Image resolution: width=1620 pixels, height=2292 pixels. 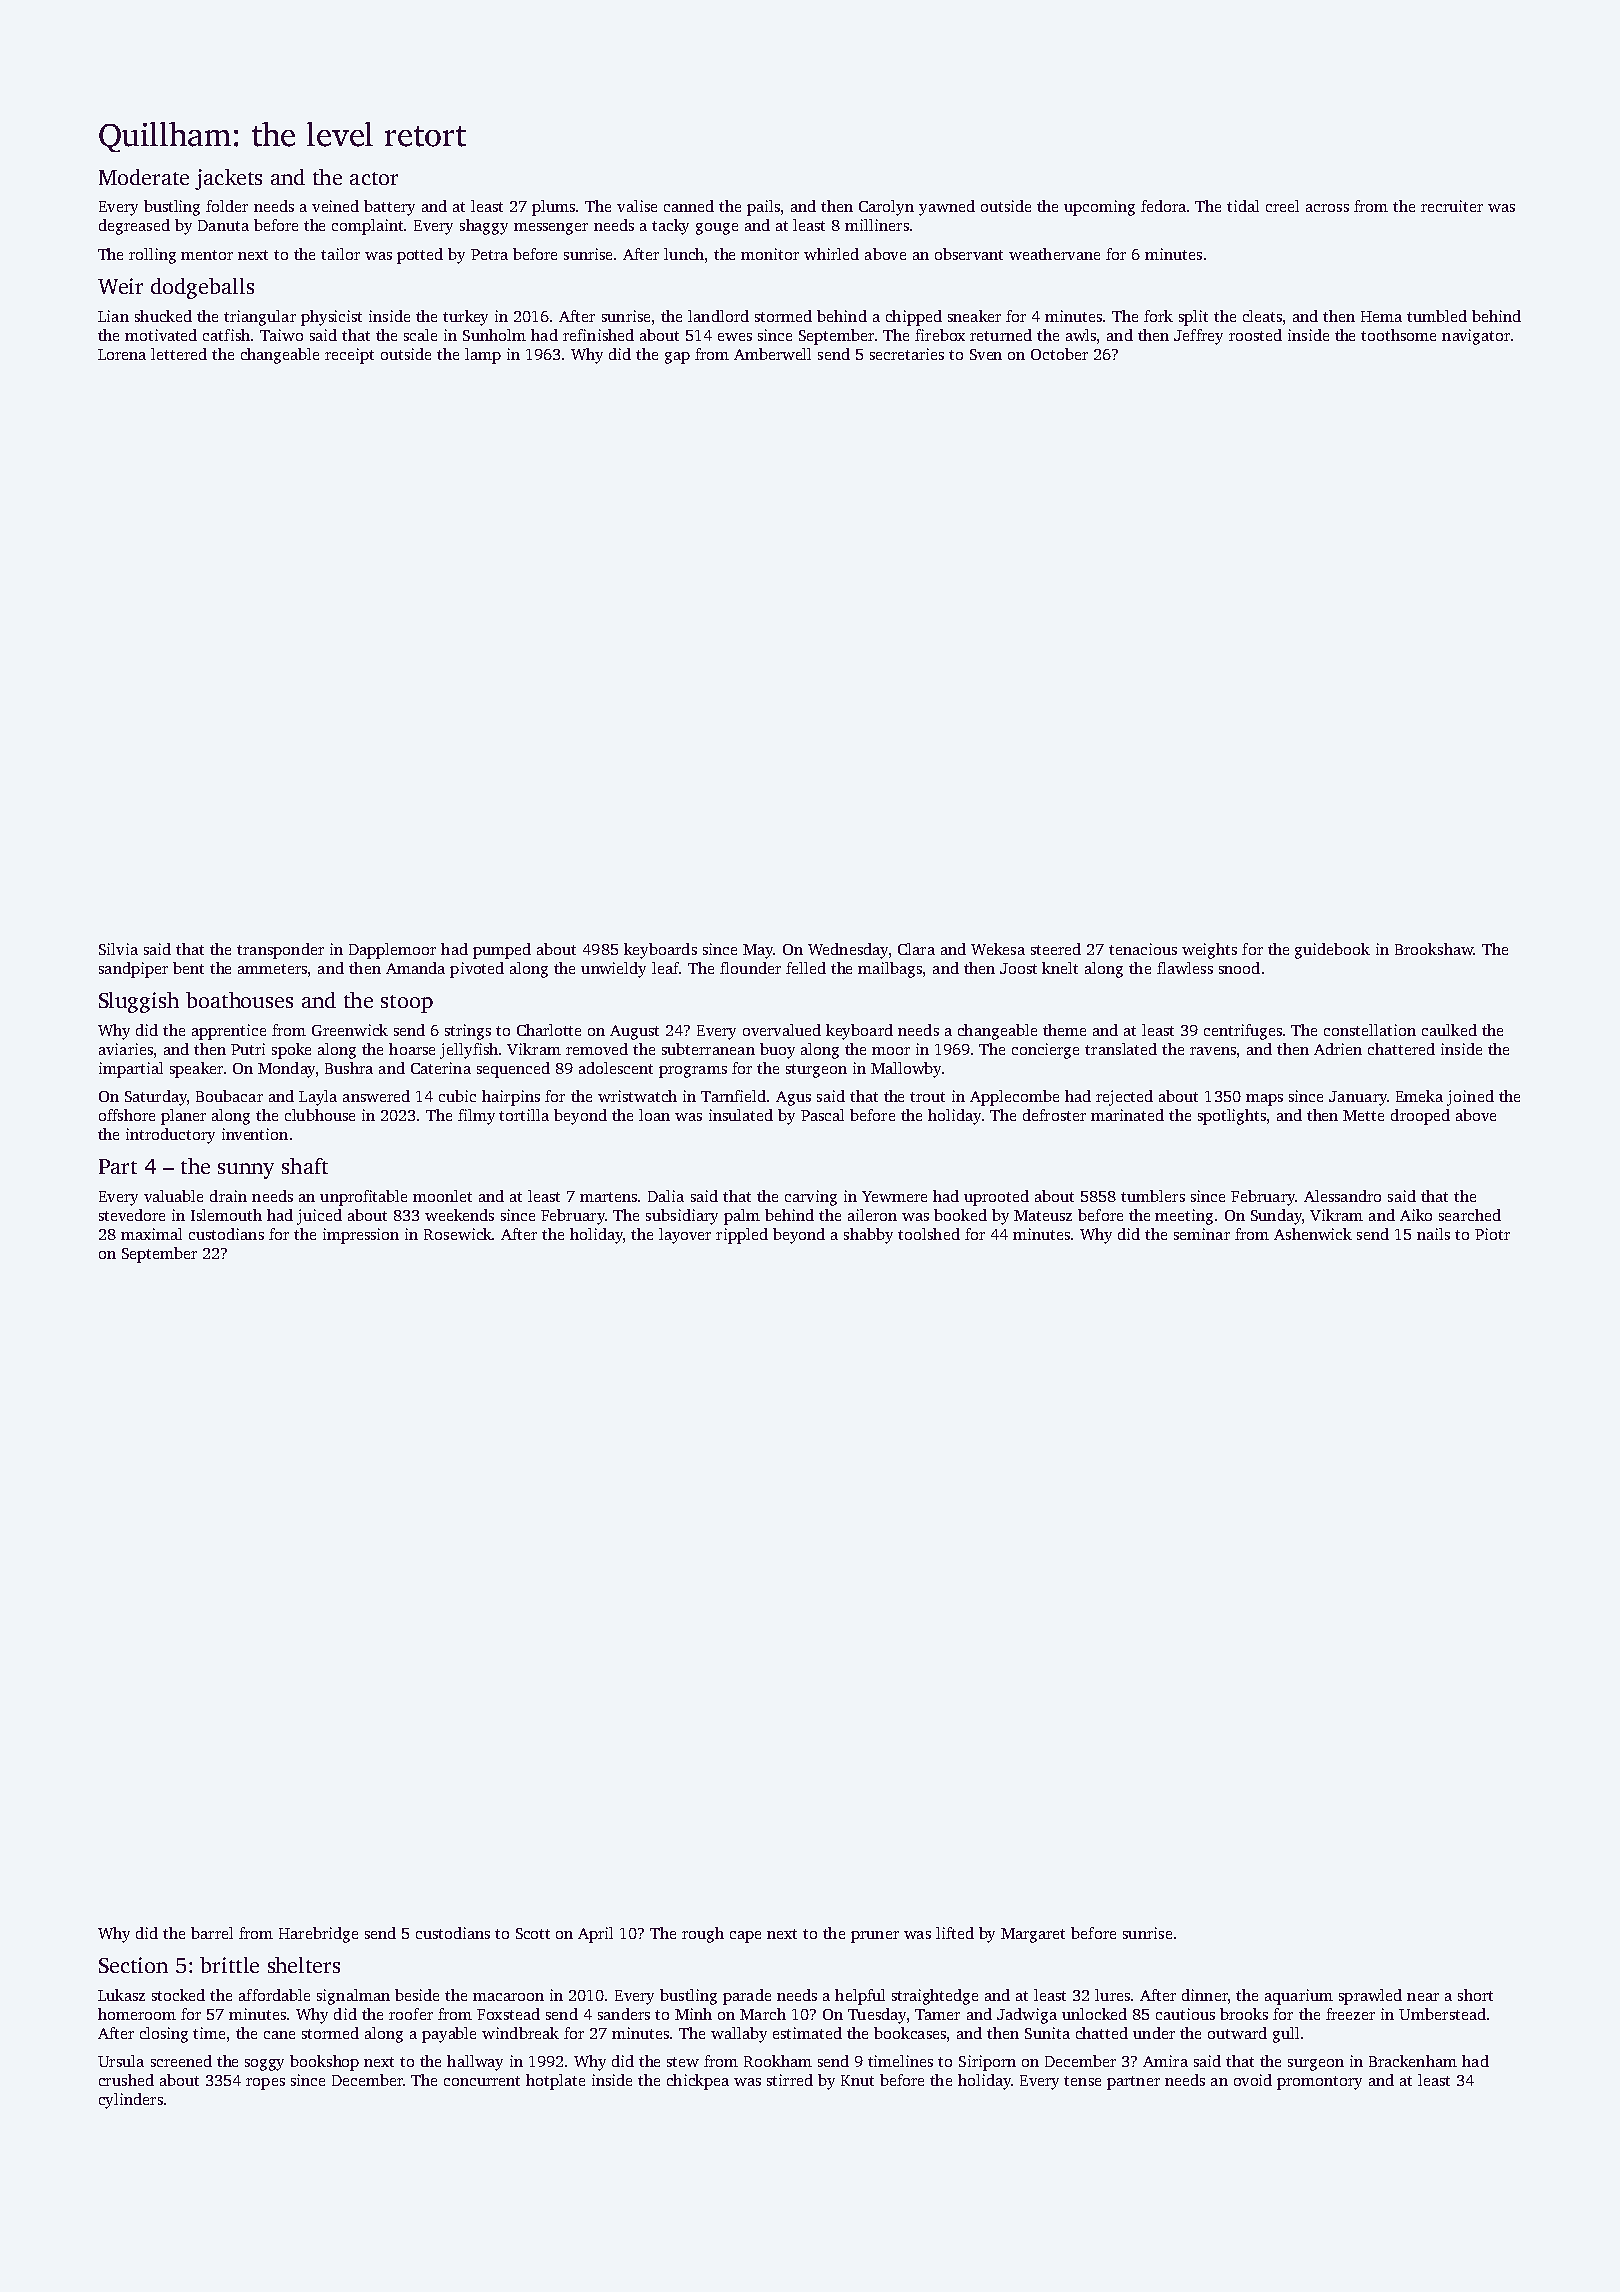 I want to click on layover, so click(x=685, y=1236).
